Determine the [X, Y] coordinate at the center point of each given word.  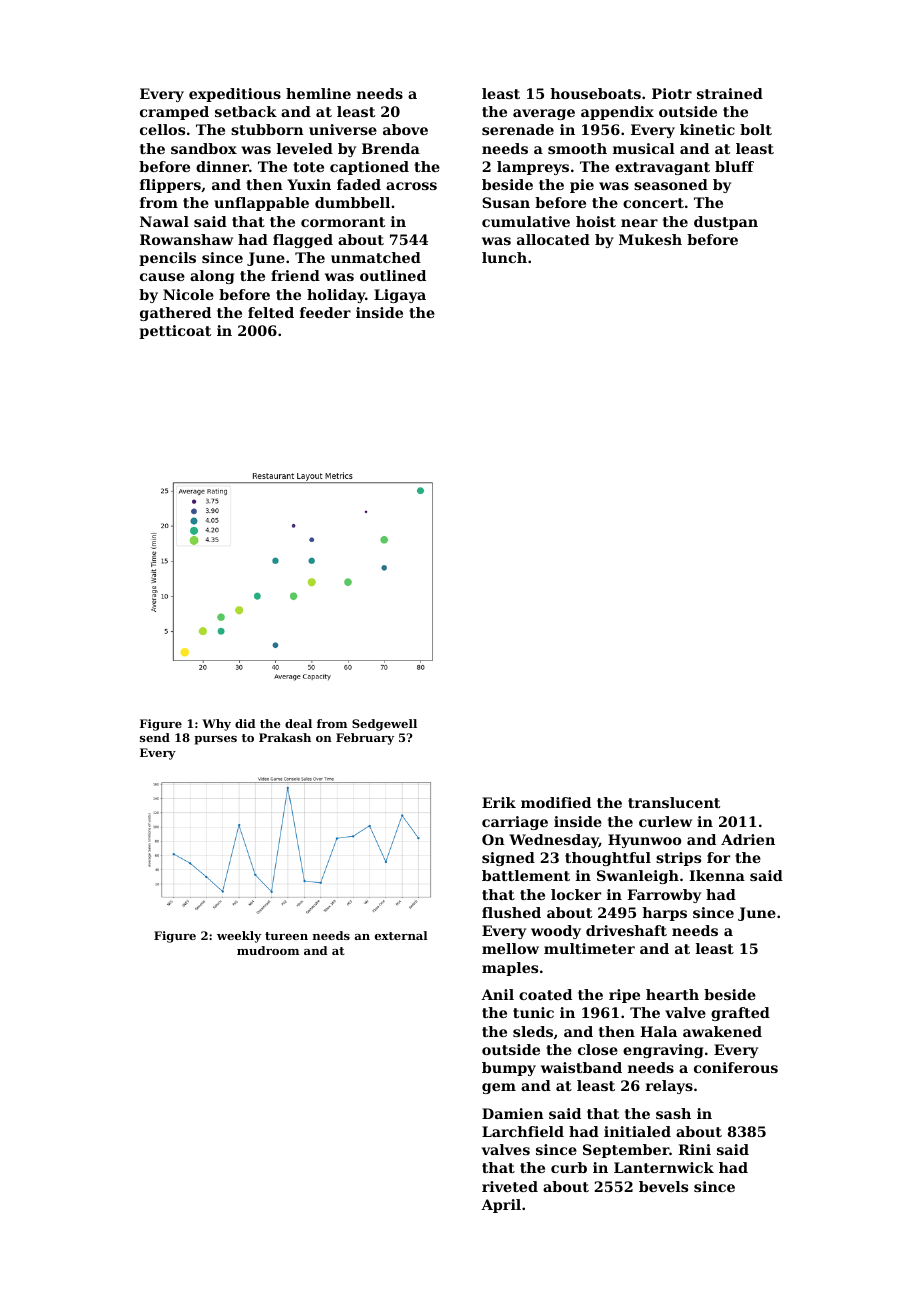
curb [569, 1167]
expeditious [235, 95]
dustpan [726, 223]
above [405, 129]
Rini [694, 1149]
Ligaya [400, 296]
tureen [286, 936]
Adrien [748, 839]
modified [556, 802]
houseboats [595, 93]
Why [216, 725]
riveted [510, 1186]
